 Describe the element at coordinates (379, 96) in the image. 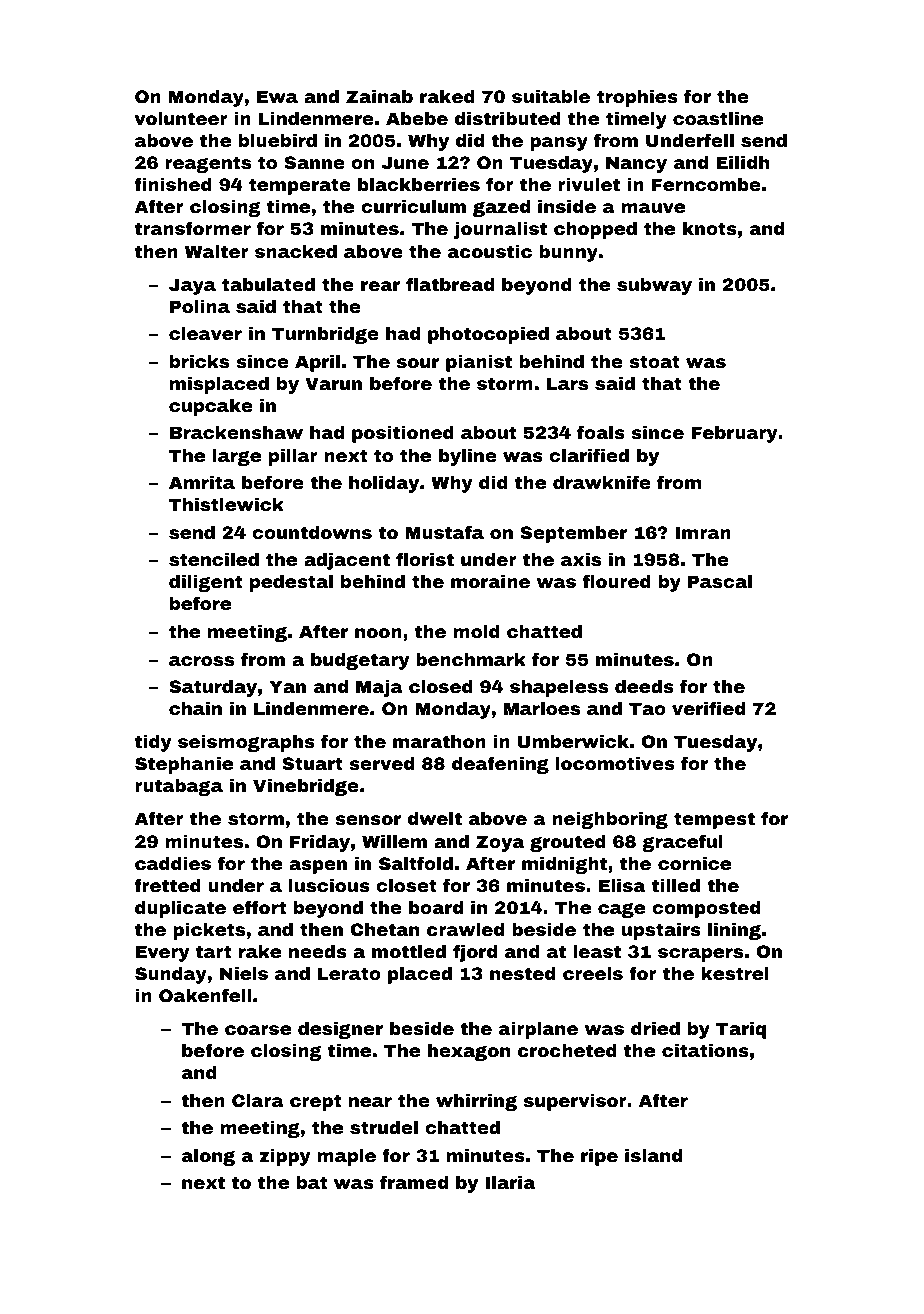

I see `Zainab` at that location.
